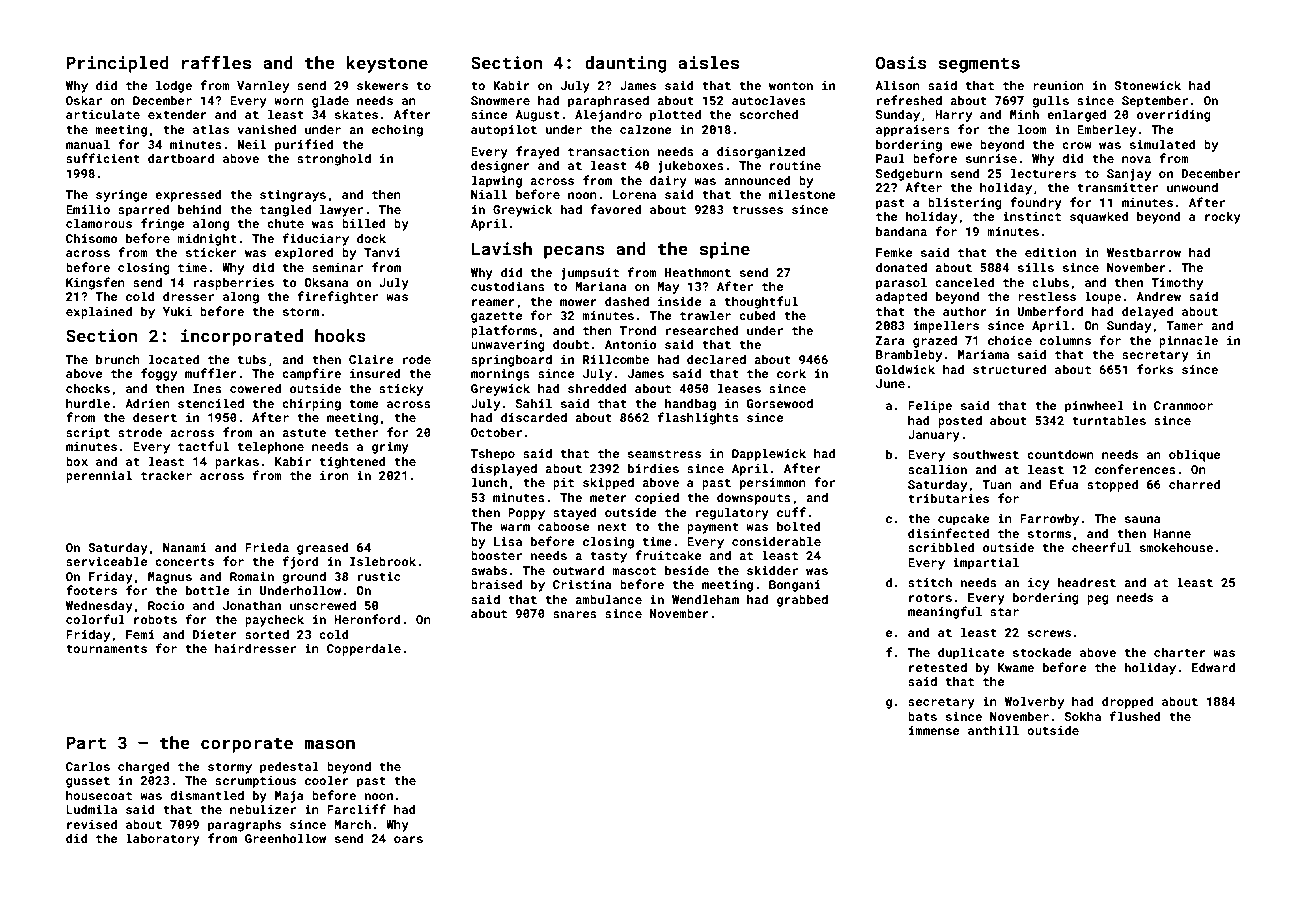  I want to click on colorful, so click(95, 619).
